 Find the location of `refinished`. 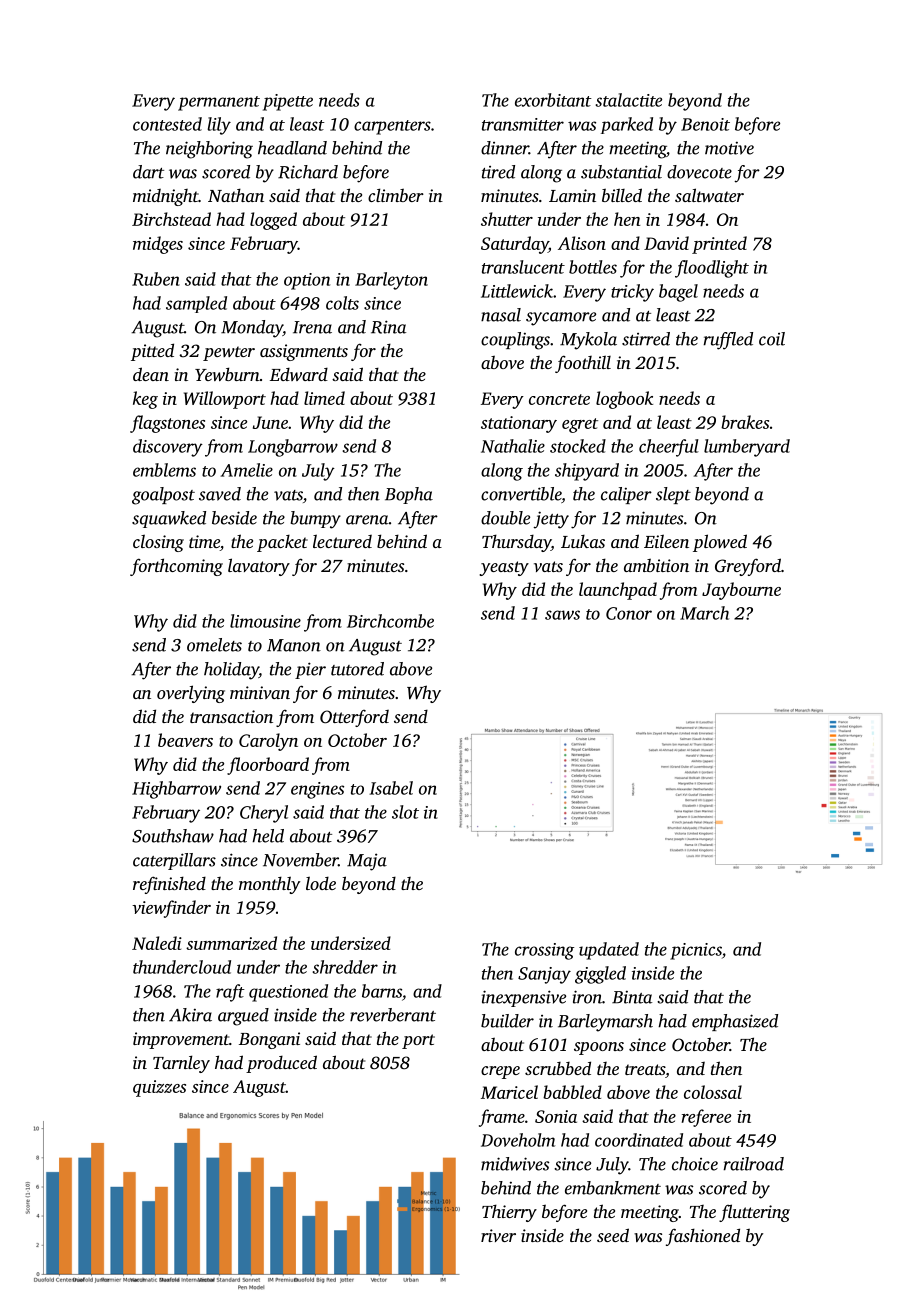

refinished is located at coordinates (169, 885).
